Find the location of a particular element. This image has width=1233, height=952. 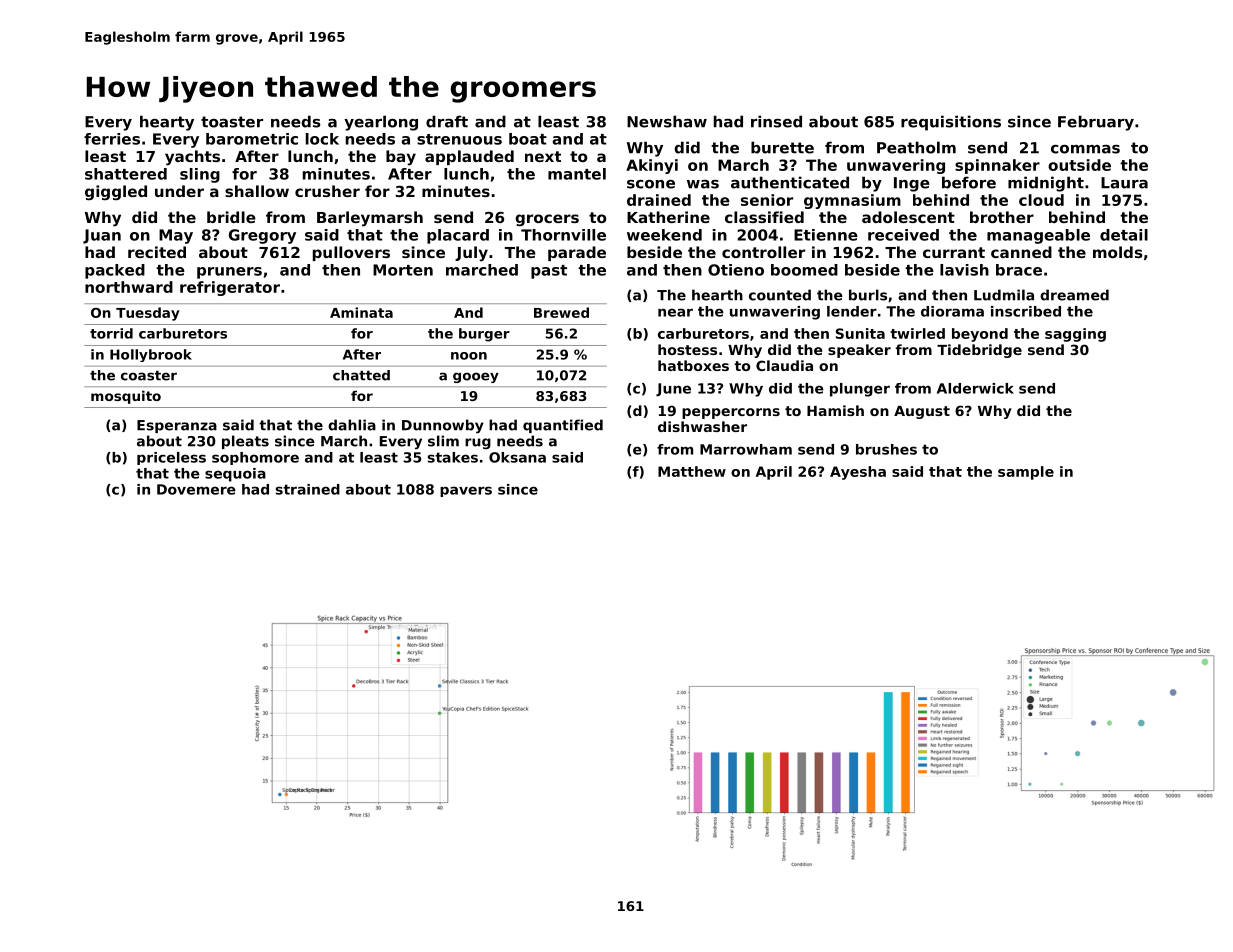

Barleymarsh is located at coordinates (370, 219).
